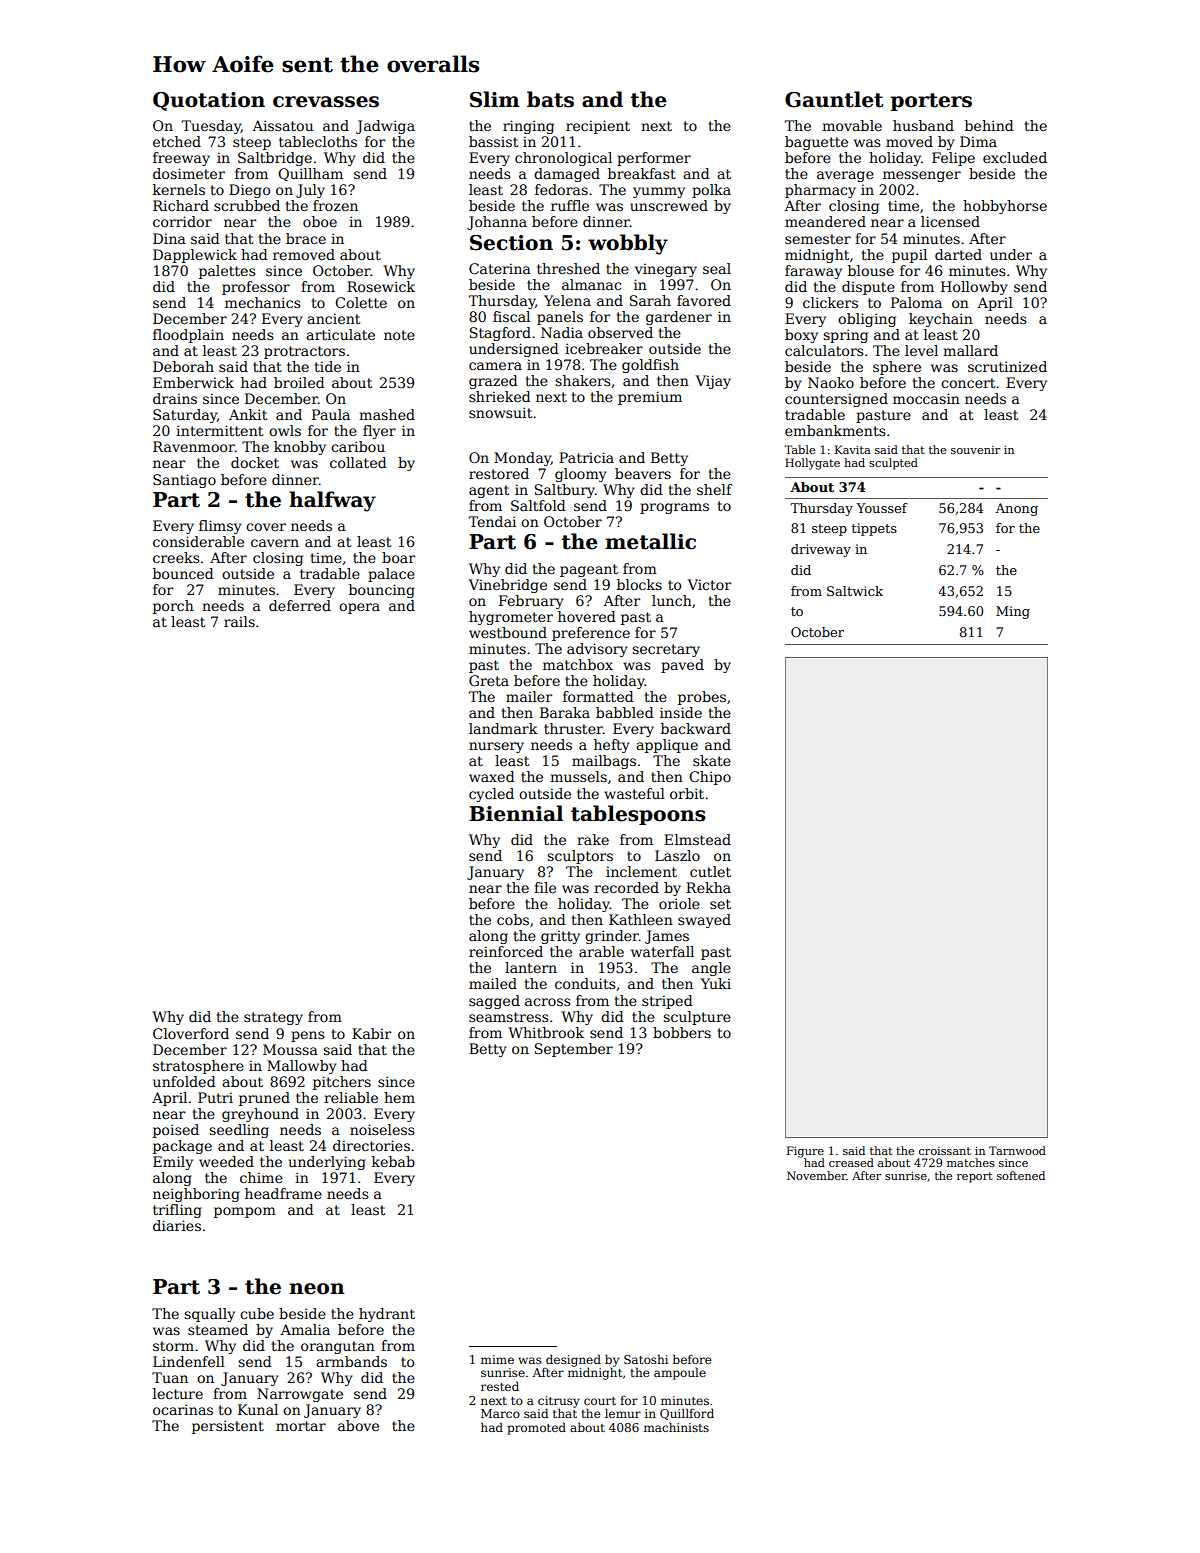 The width and height of the document is (1200, 1553). I want to click on above, so click(358, 1425).
